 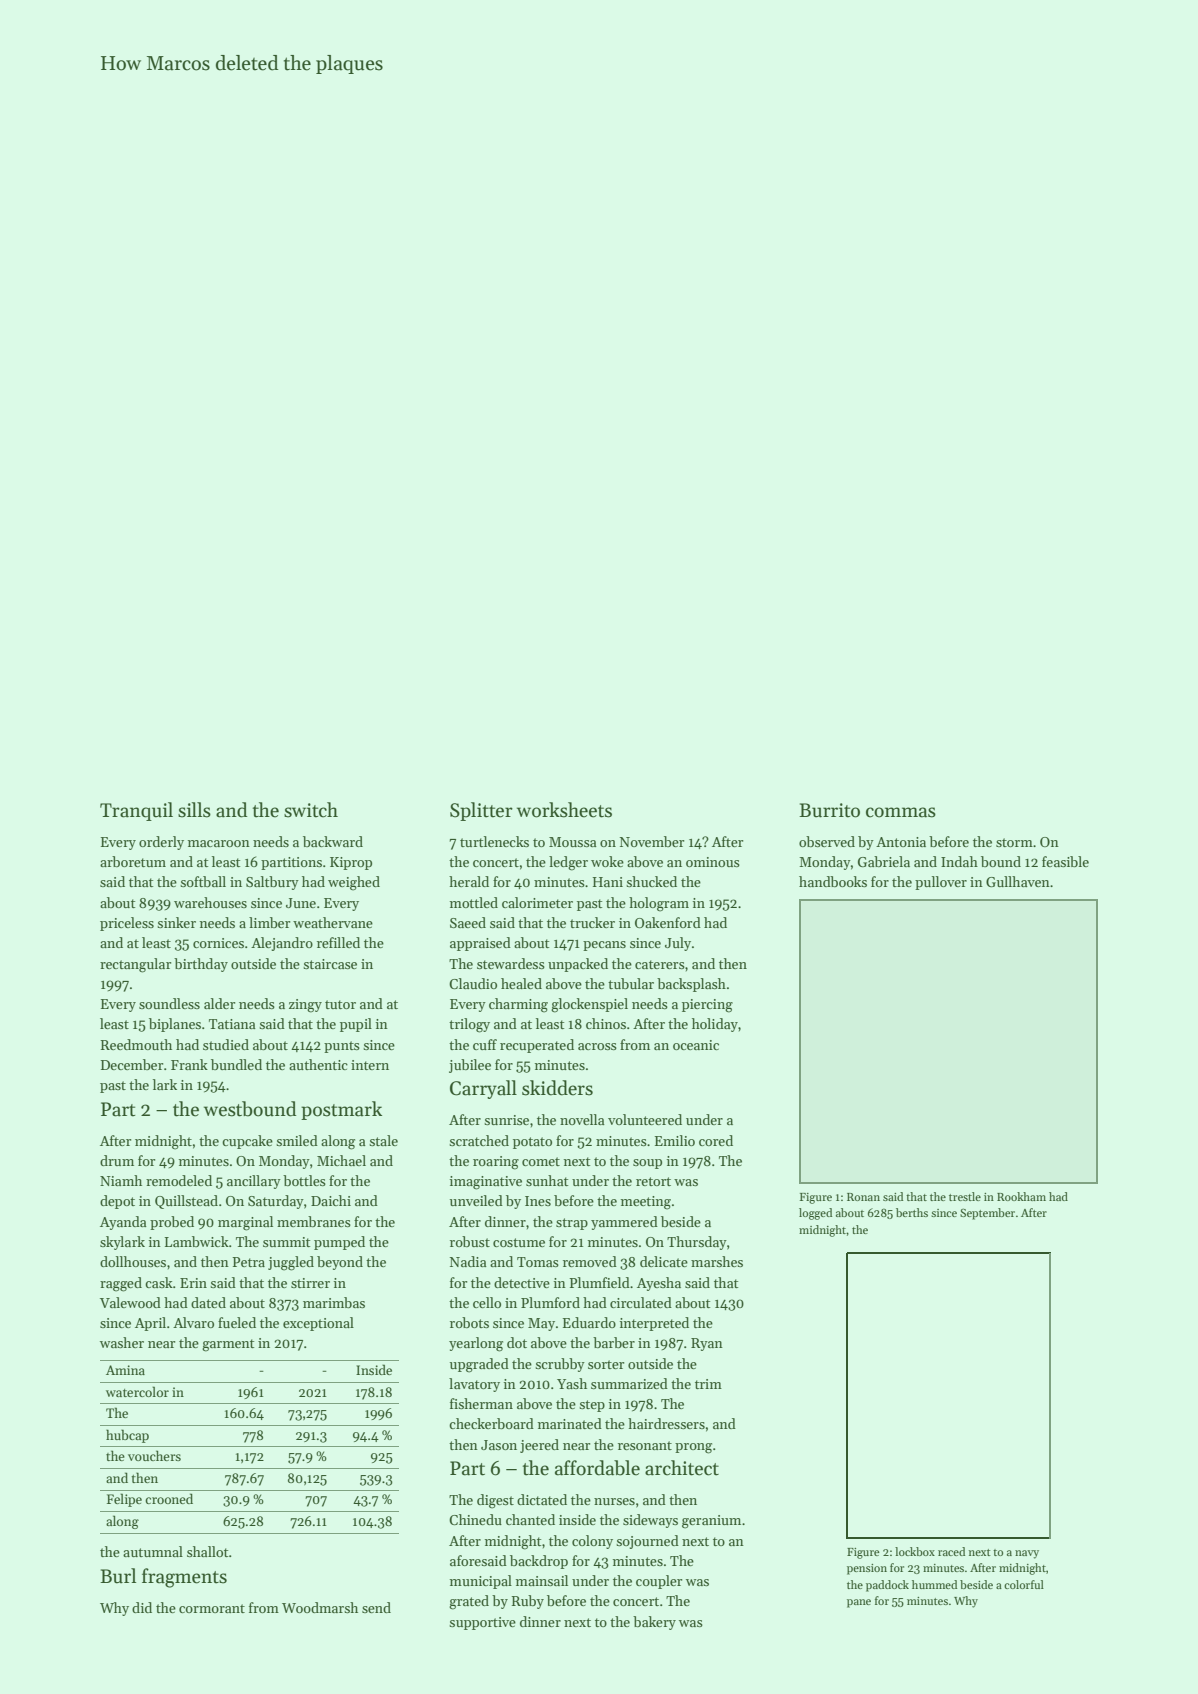 What do you see at coordinates (901, 842) in the image?
I see `Antonia` at bounding box center [901, 842].
